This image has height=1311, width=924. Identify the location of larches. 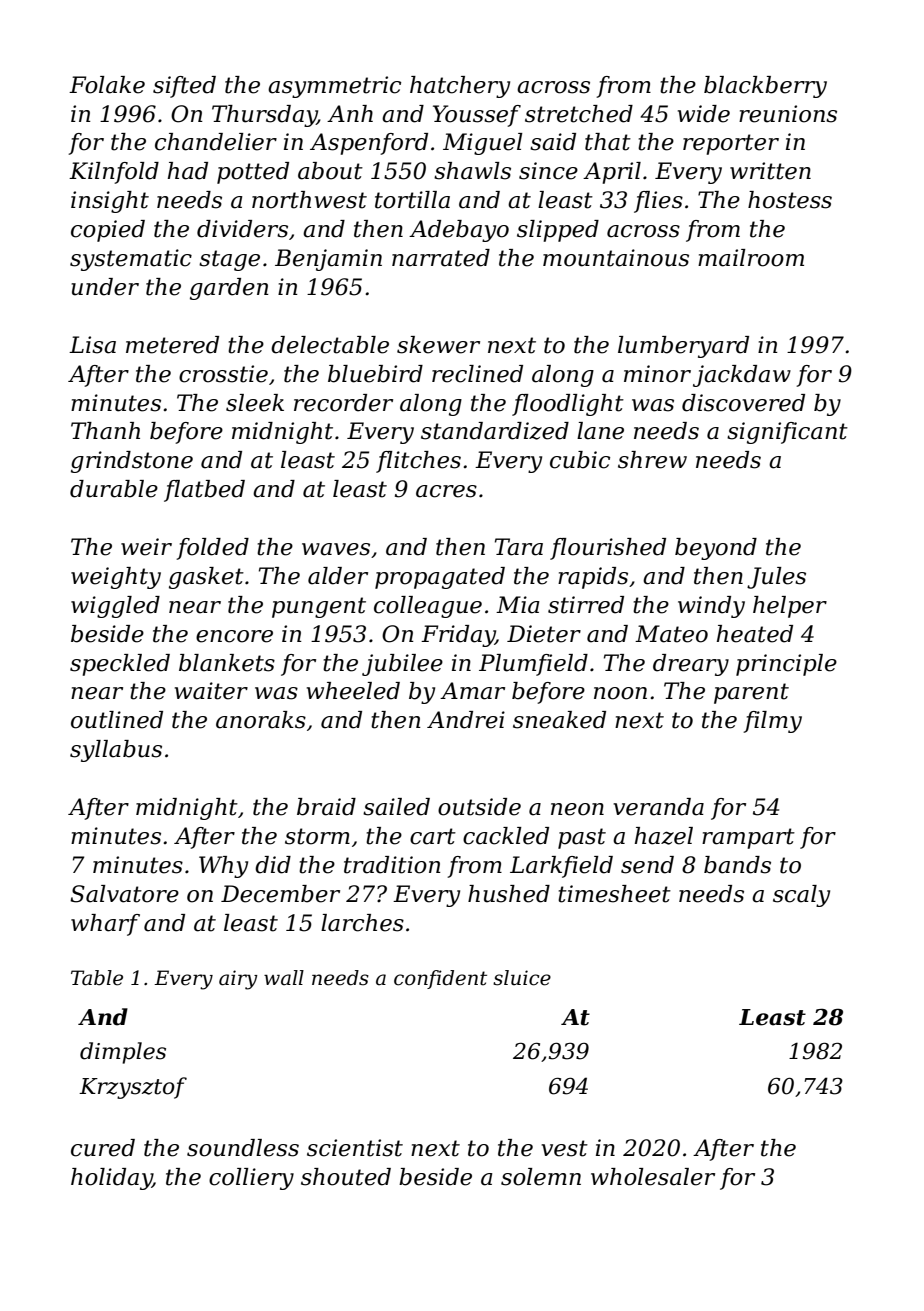
(362, 923).
